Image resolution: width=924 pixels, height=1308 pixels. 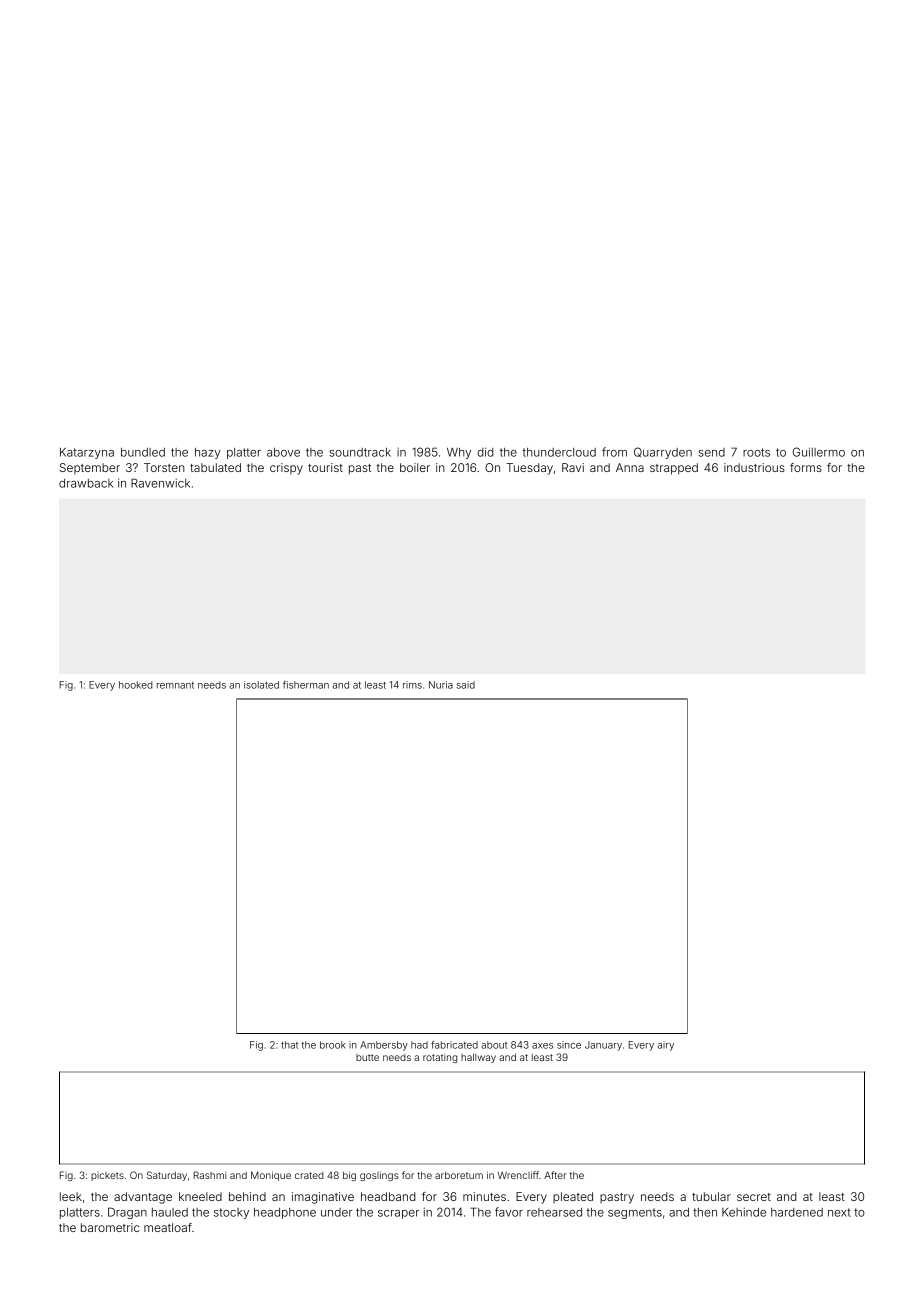 I want to click on meatloaf, so click(x=168, y=1227).
